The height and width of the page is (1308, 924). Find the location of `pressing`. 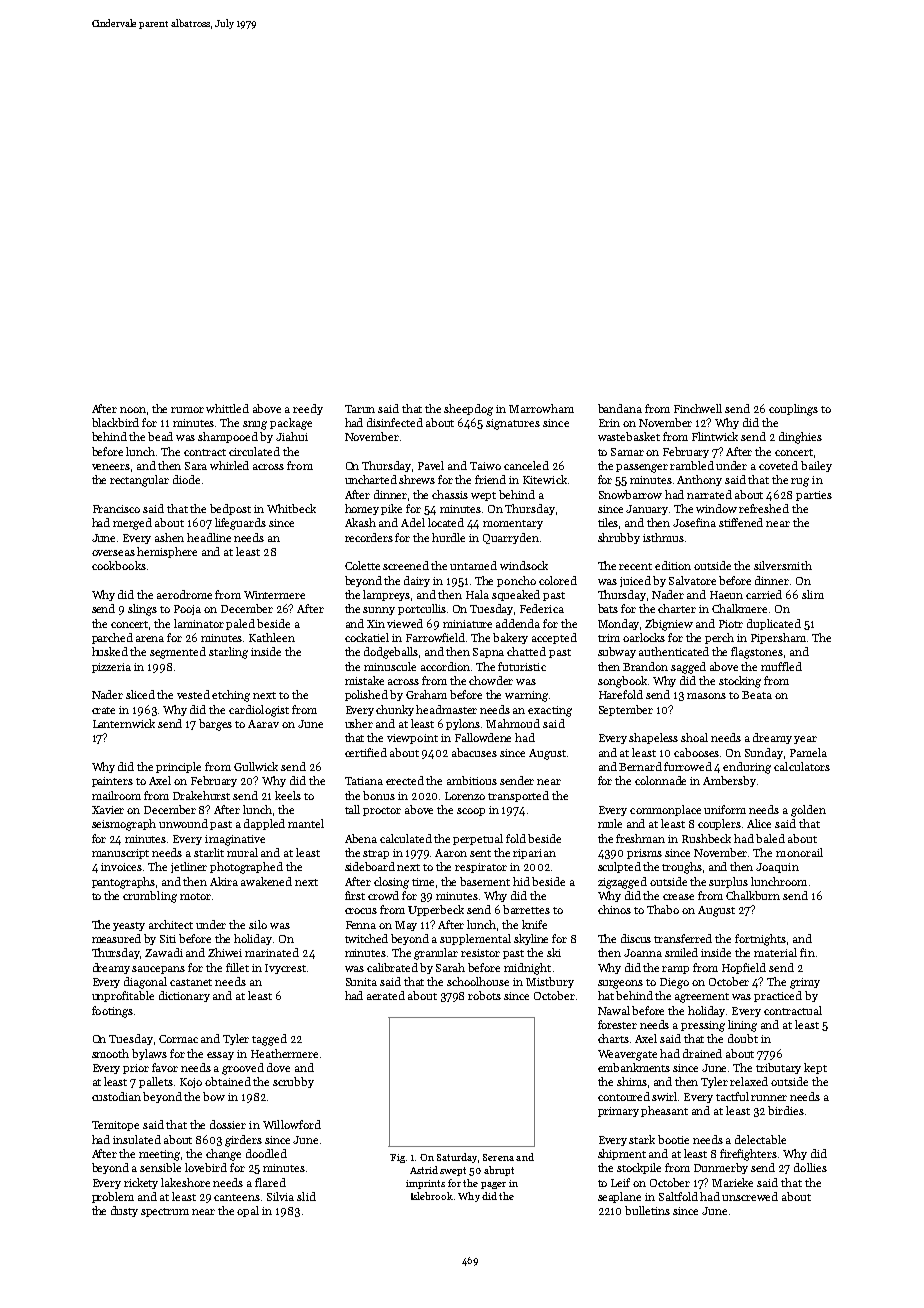

pressing is located at coordinates (703, 1026).
